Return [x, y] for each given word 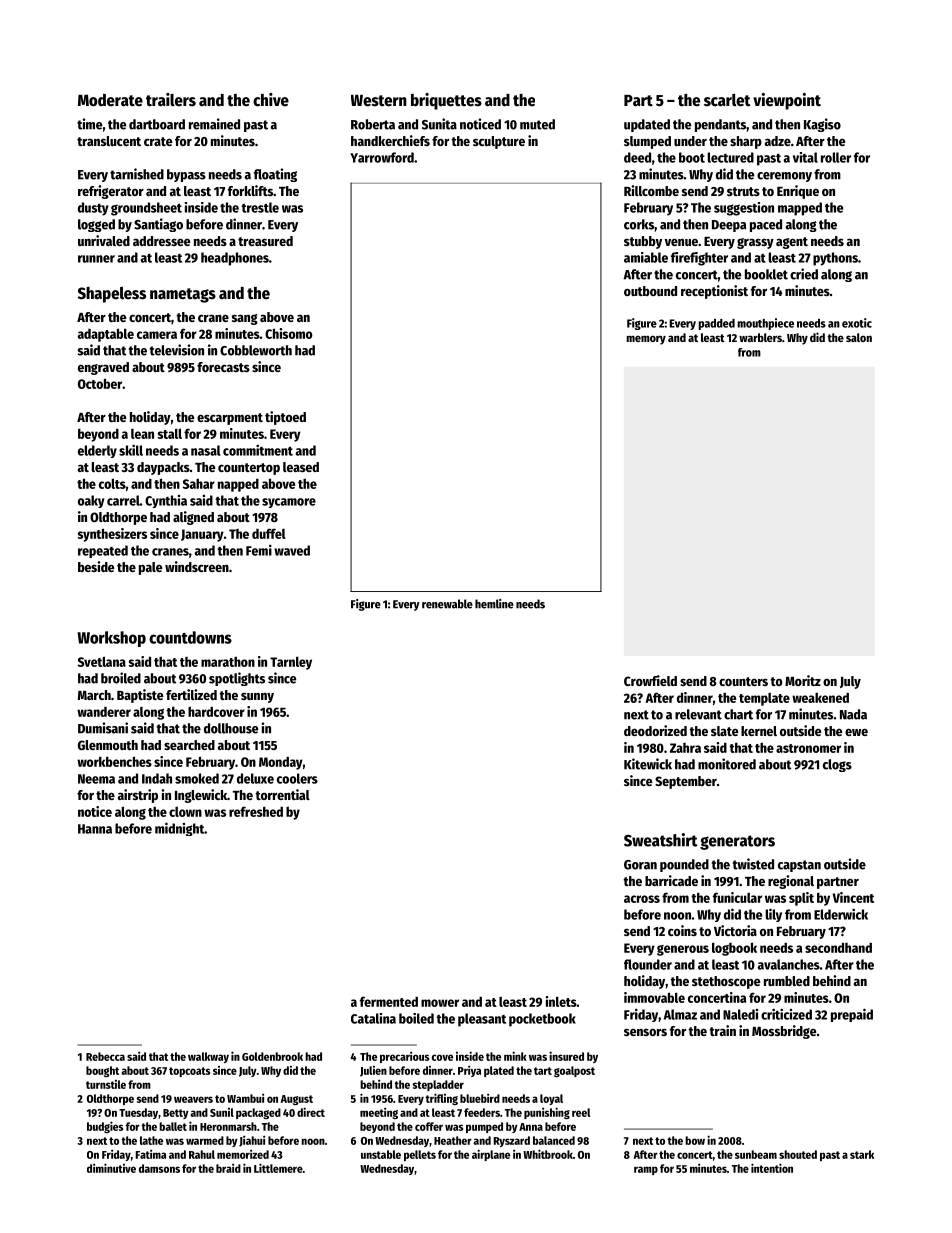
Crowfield [650, 680]
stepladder [438, 1085]
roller [836, 157]
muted [537, 124]
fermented [389, 1001]
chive [271, 100]
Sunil [222, 1112]
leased [301, 467]
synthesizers [112, 535]
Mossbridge [784, 1032]
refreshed [256, 811]
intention [772, 1168]
